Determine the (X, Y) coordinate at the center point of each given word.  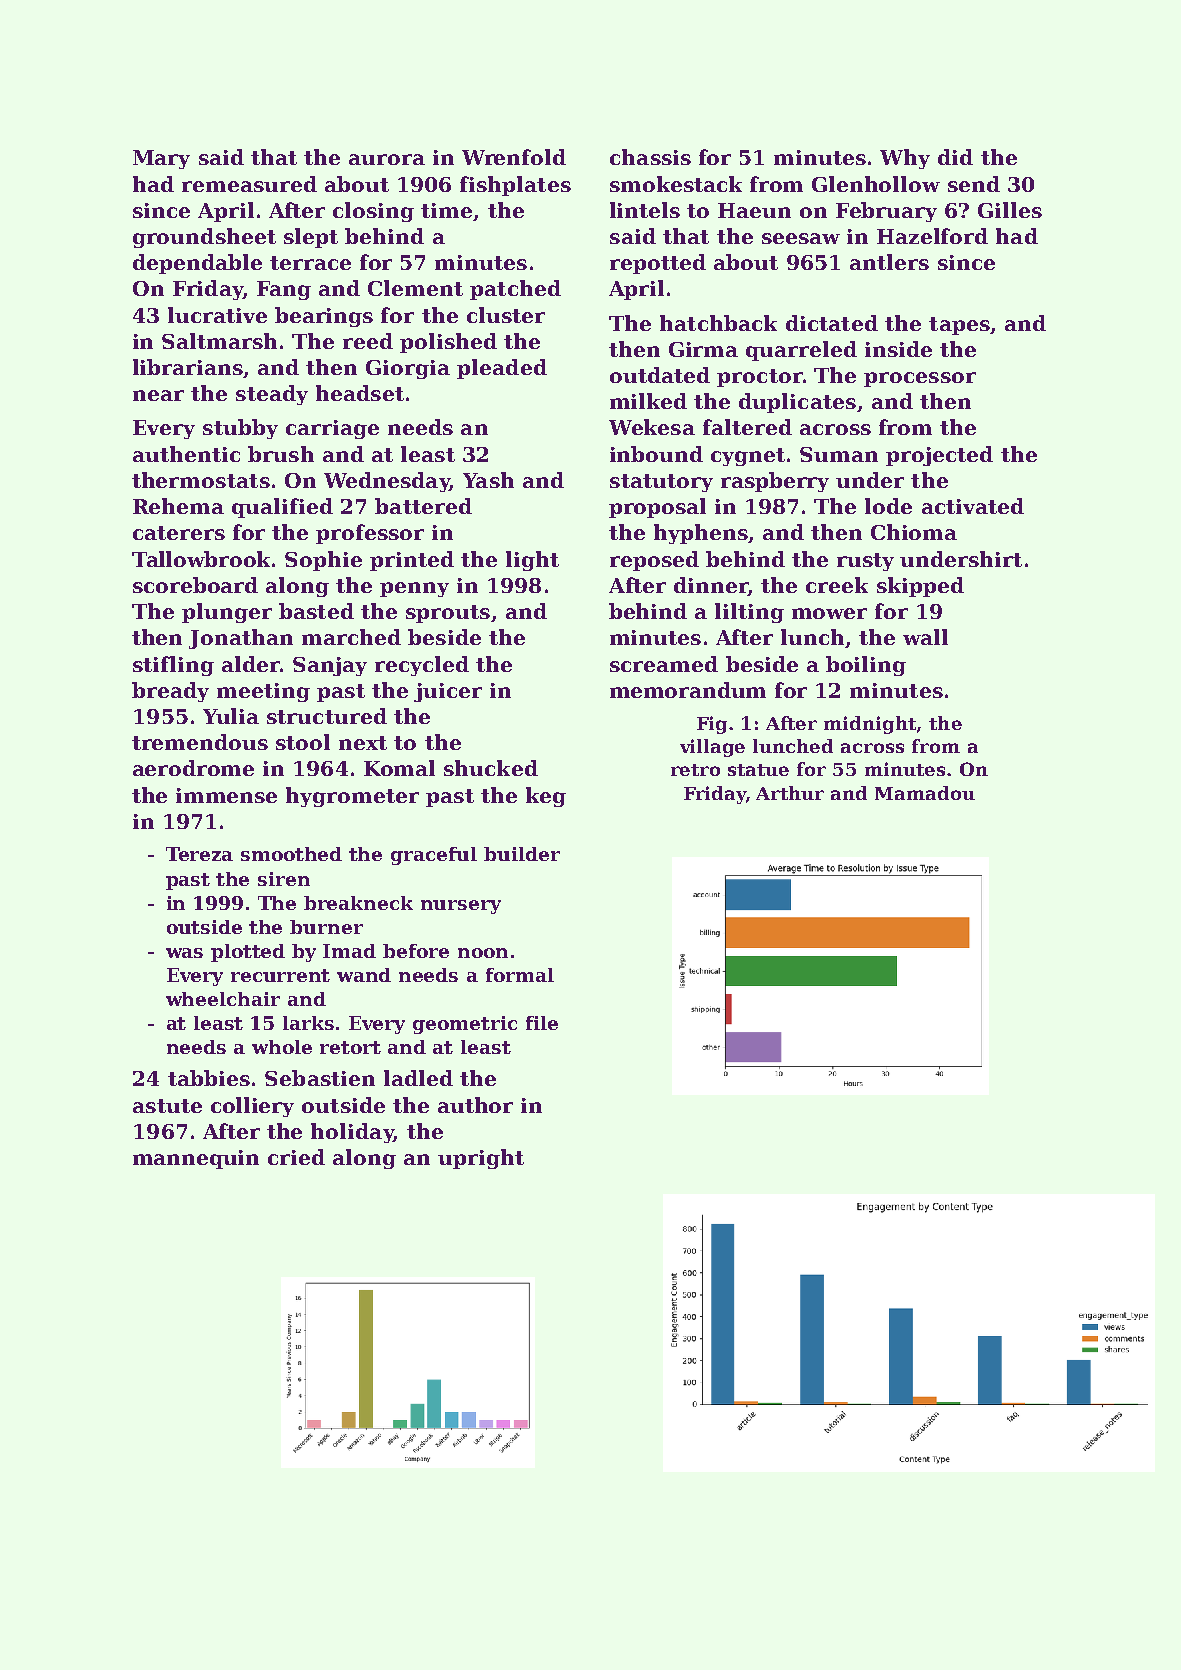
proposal (657, 508)
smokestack (676, 184)
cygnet (748, 457)
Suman (839, 454)
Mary (161, 159)
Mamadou (925, 793)
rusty (865, 562)
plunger (227, 613)
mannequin (196, 1159)
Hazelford (932, 236)
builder (522, 854)
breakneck (358, 903)
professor (370, 534)
